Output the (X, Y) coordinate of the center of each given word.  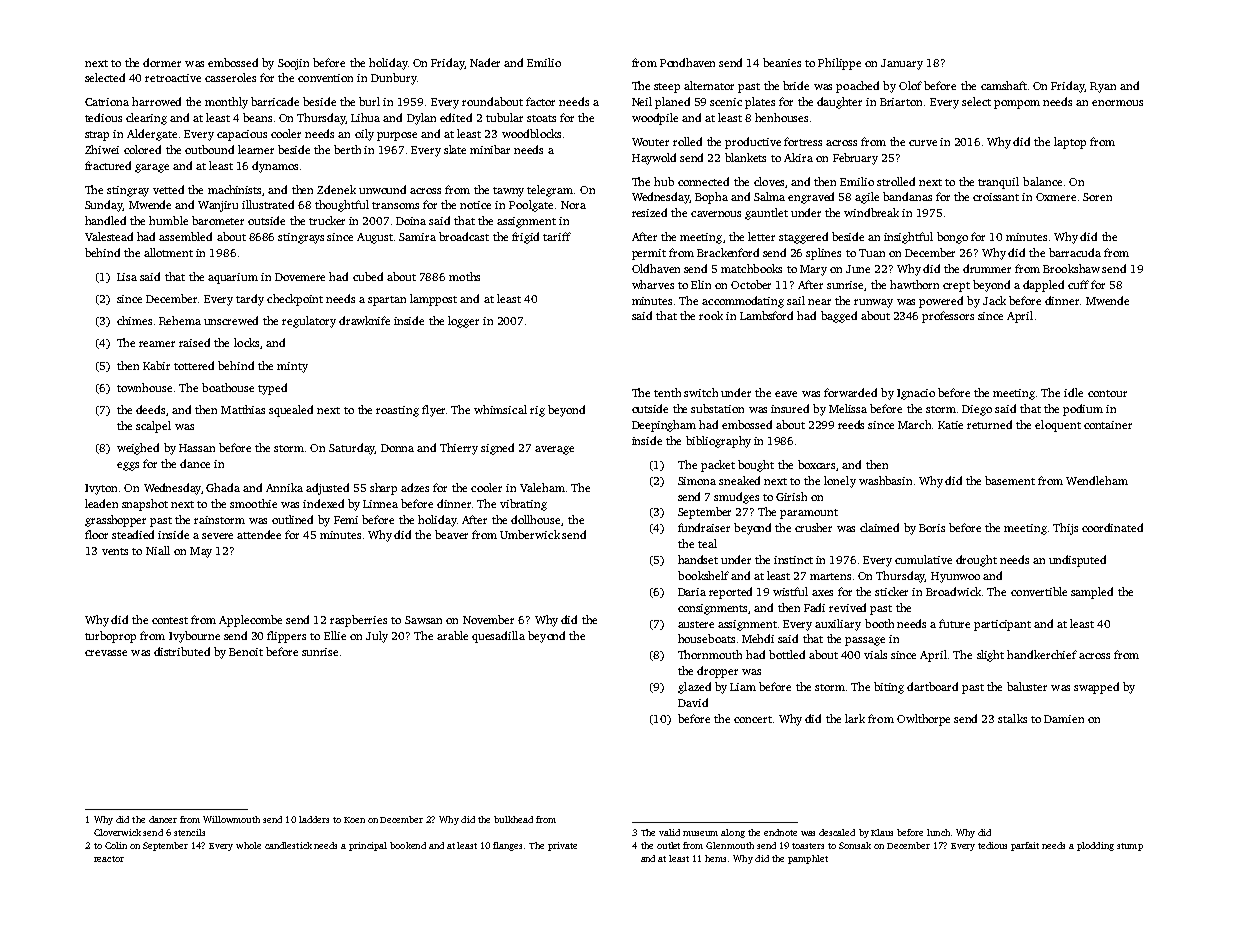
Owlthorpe (923, 720)
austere (696, 624)
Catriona (107, 102)
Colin (116, 845)
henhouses (781, 117)
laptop (1070, 143)
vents (115, 551)
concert (753, 719)
